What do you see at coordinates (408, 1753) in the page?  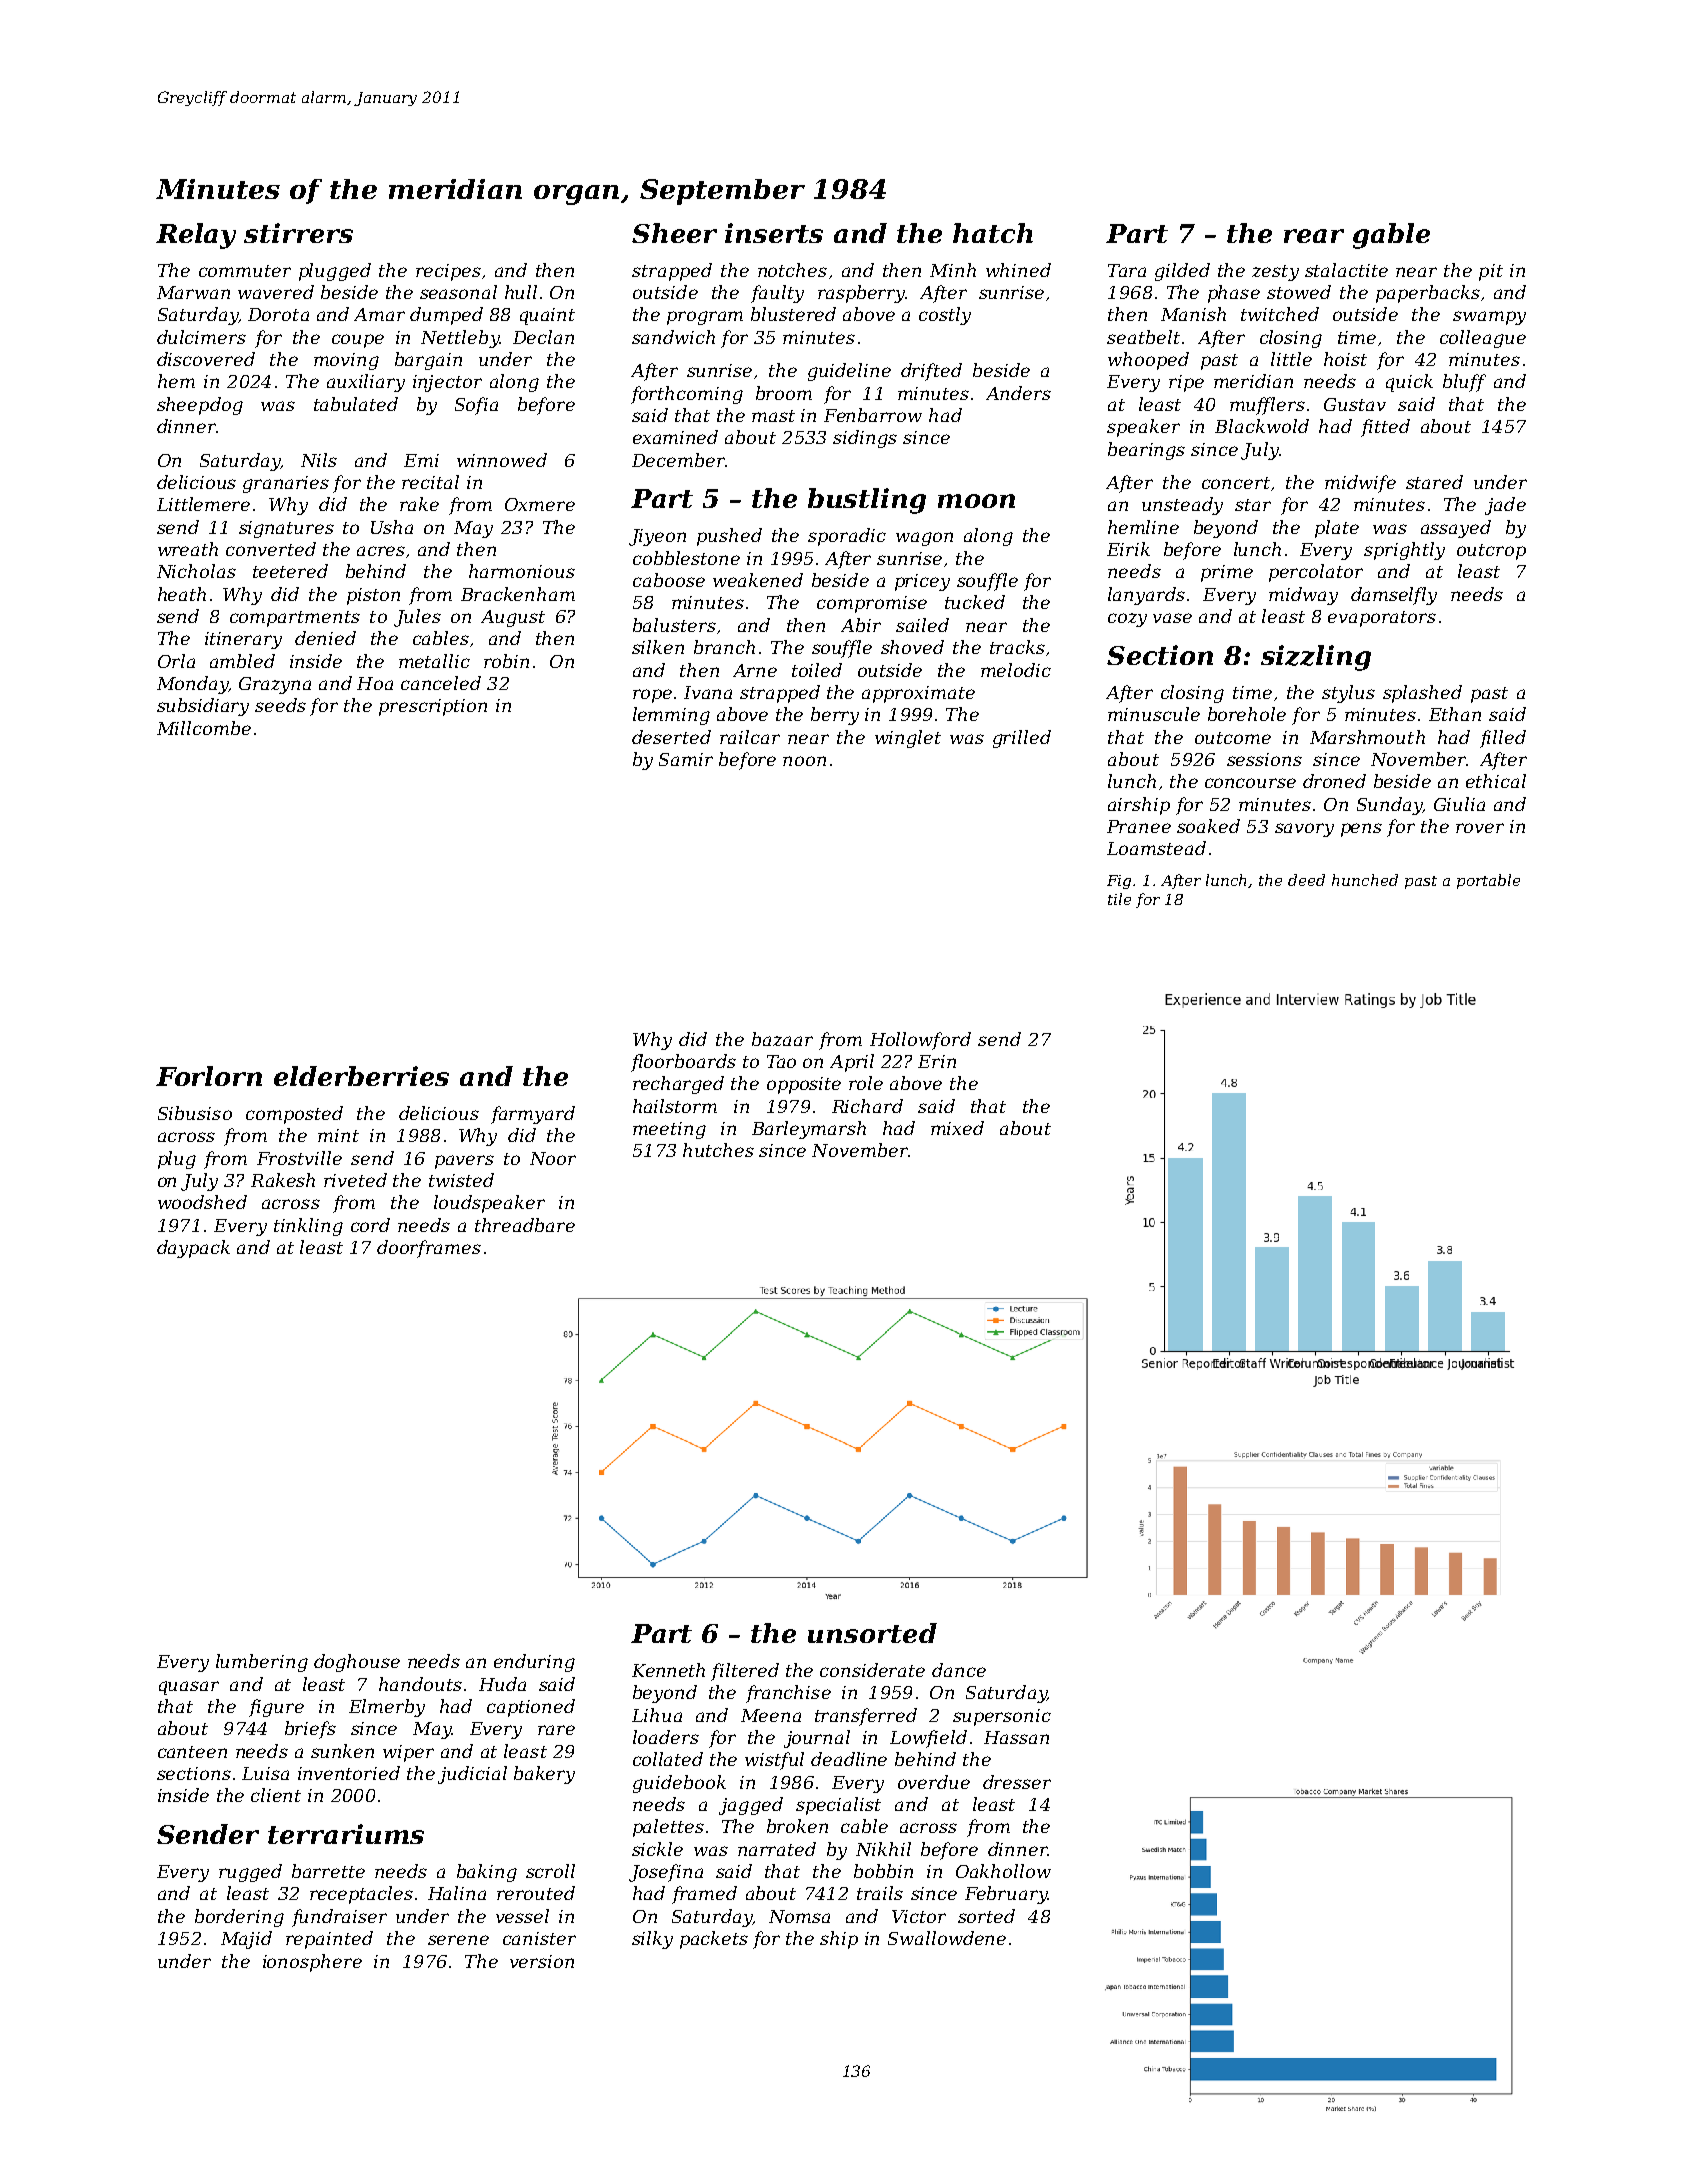 I see `wiper` at bounding box center [408, 1753].
